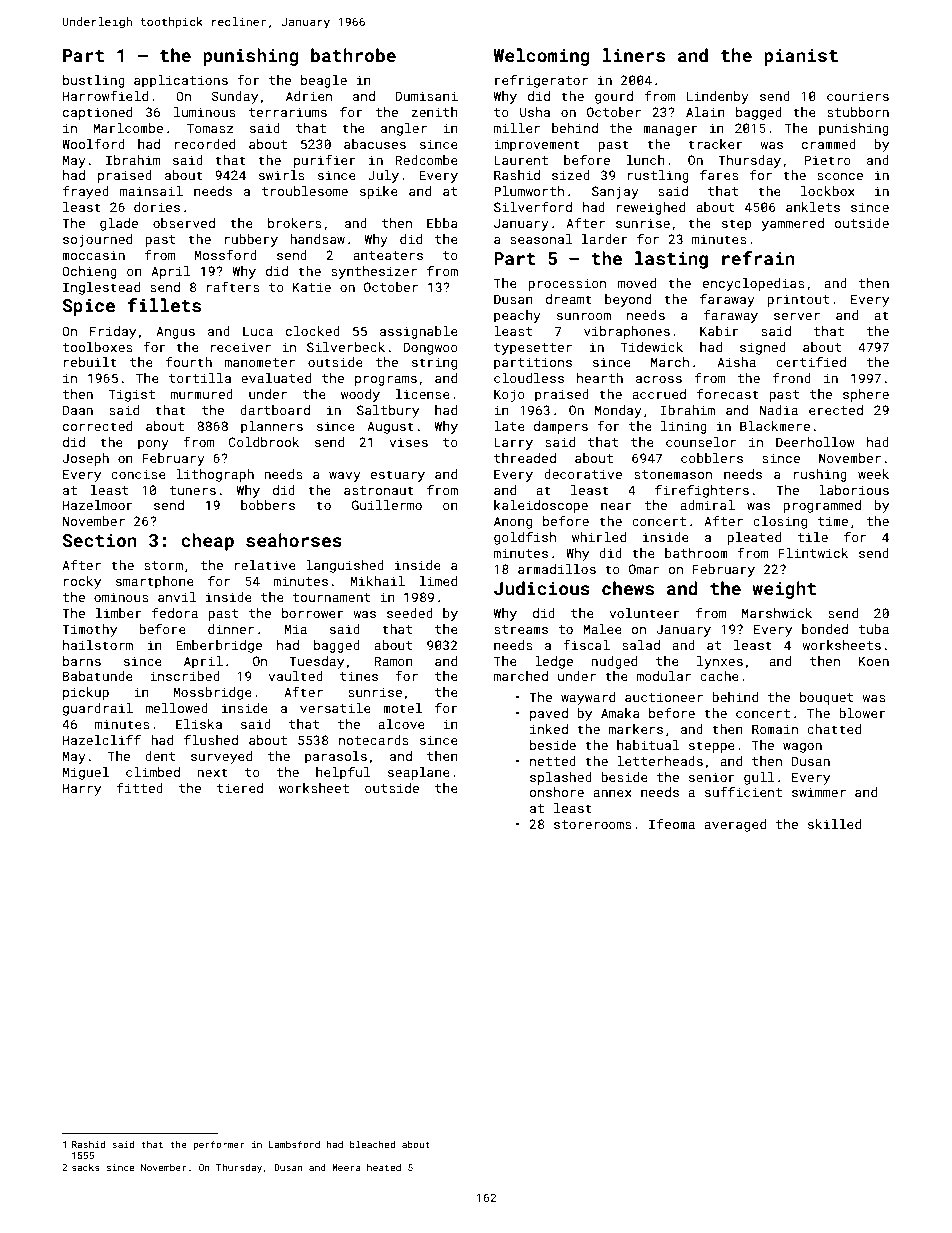  Describe the element at coordinates (628, 588) in the screenshot. I see `chews` at that location.
